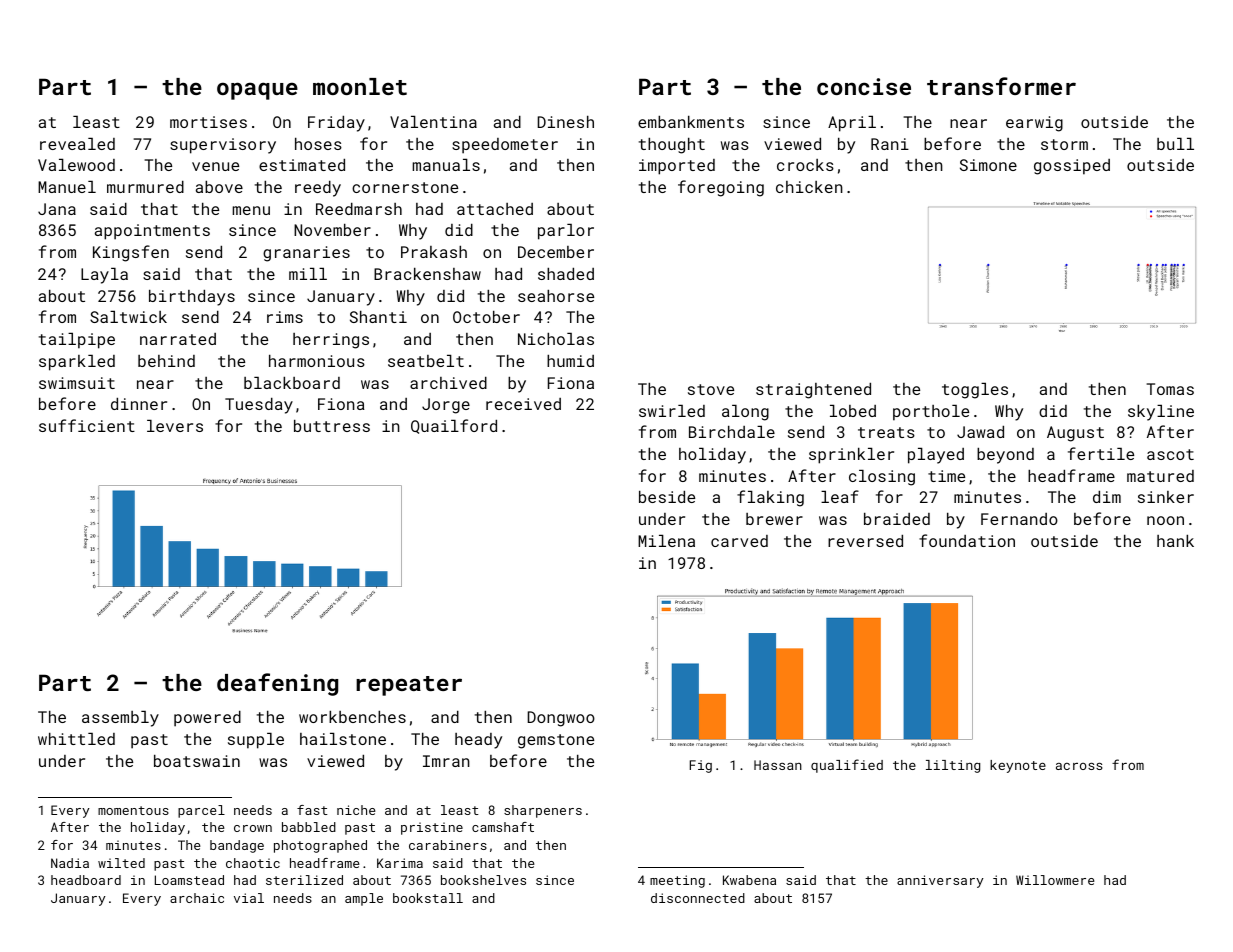 Image resolution: width=1233 pixels, height=952 pixels. Describe the element at coordinates (988, 165) in the page. I see `Simone` at that location.
